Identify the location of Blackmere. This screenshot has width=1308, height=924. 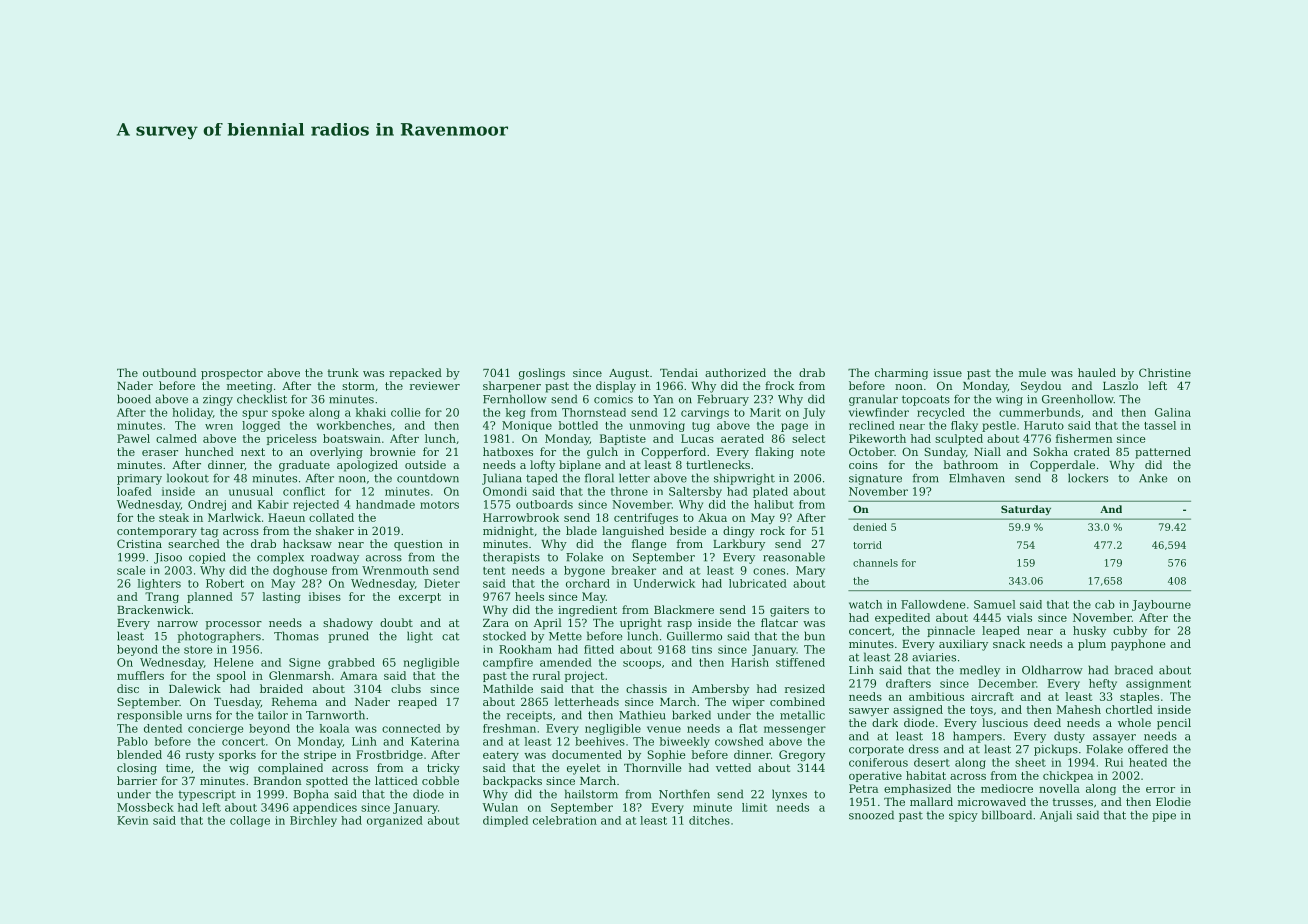
(684, 609).
